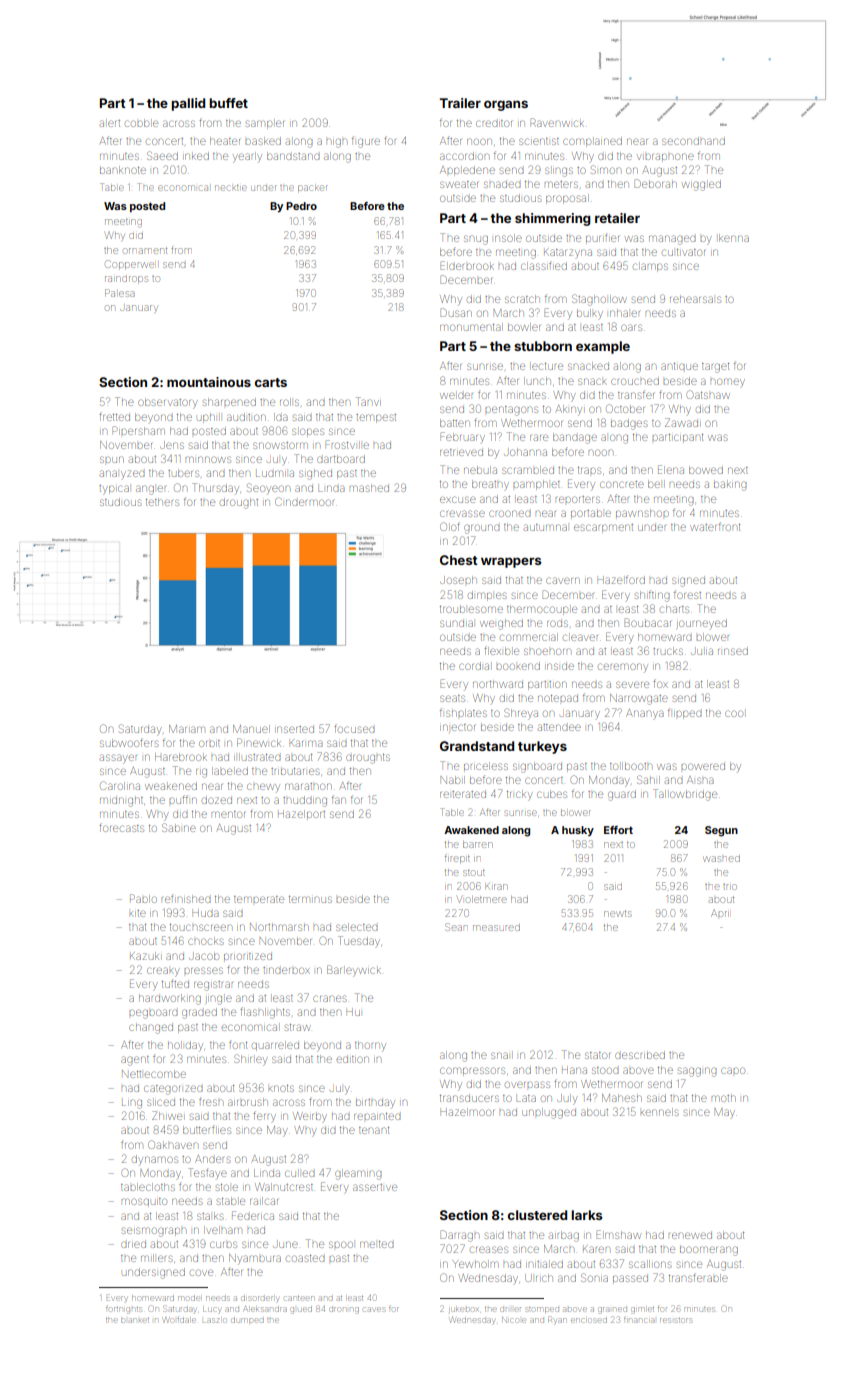 The height and width of the image is (1400, 849). I want to click on Mariam, so click(187, 729).
